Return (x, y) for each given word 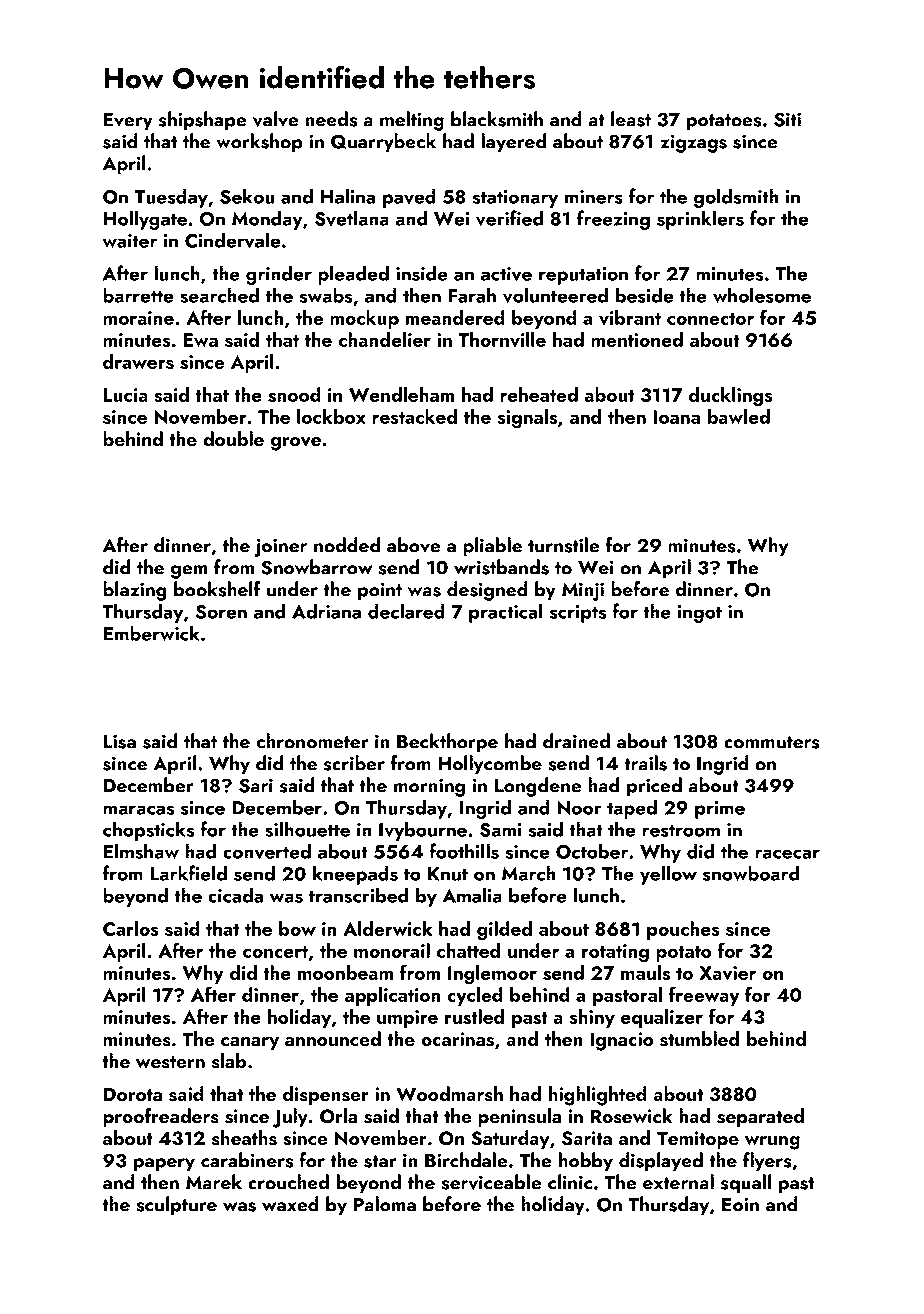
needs (331, 119)
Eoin (740, 1204)
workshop (259, 143)
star (380, 1161)
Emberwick (152, 633)
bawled (739, 416)
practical (506, 613)
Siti (787, 119)
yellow (668, 875)
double (233, 438)
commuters (772, 742)
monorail (392, 950)
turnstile (564, 545)
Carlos (131, 928)
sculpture (176, 1206)
